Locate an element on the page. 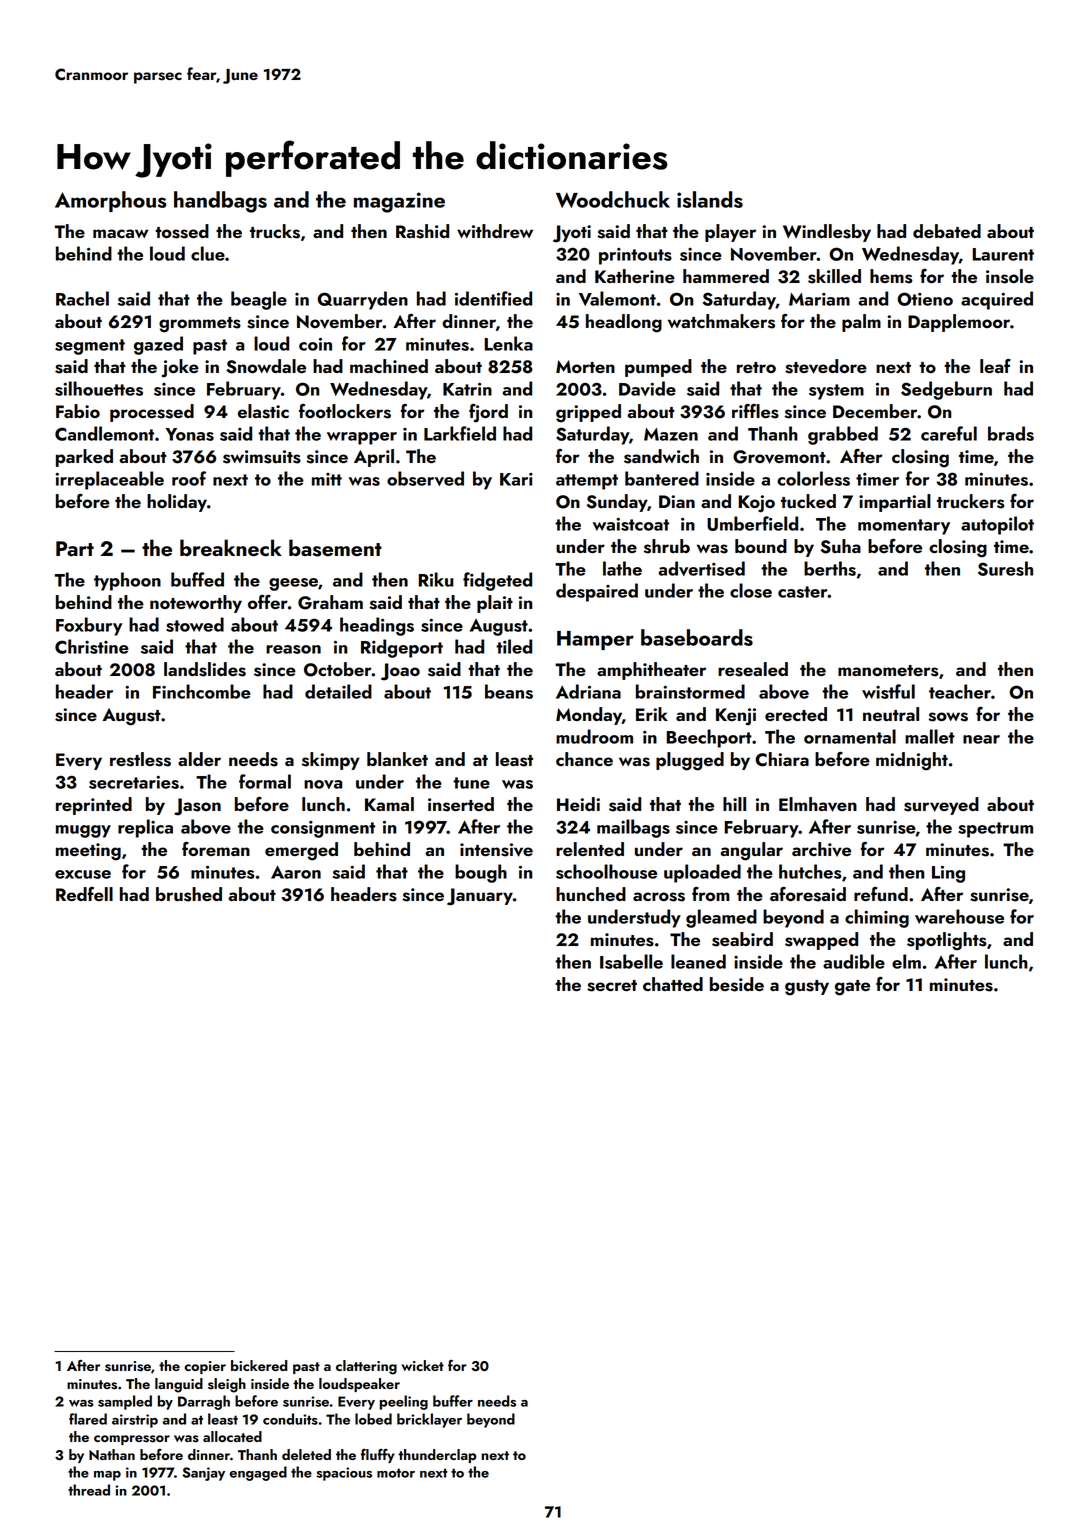 The height and width of the document is (1540, 1089). acquired is located at coordinates (997, 300).
